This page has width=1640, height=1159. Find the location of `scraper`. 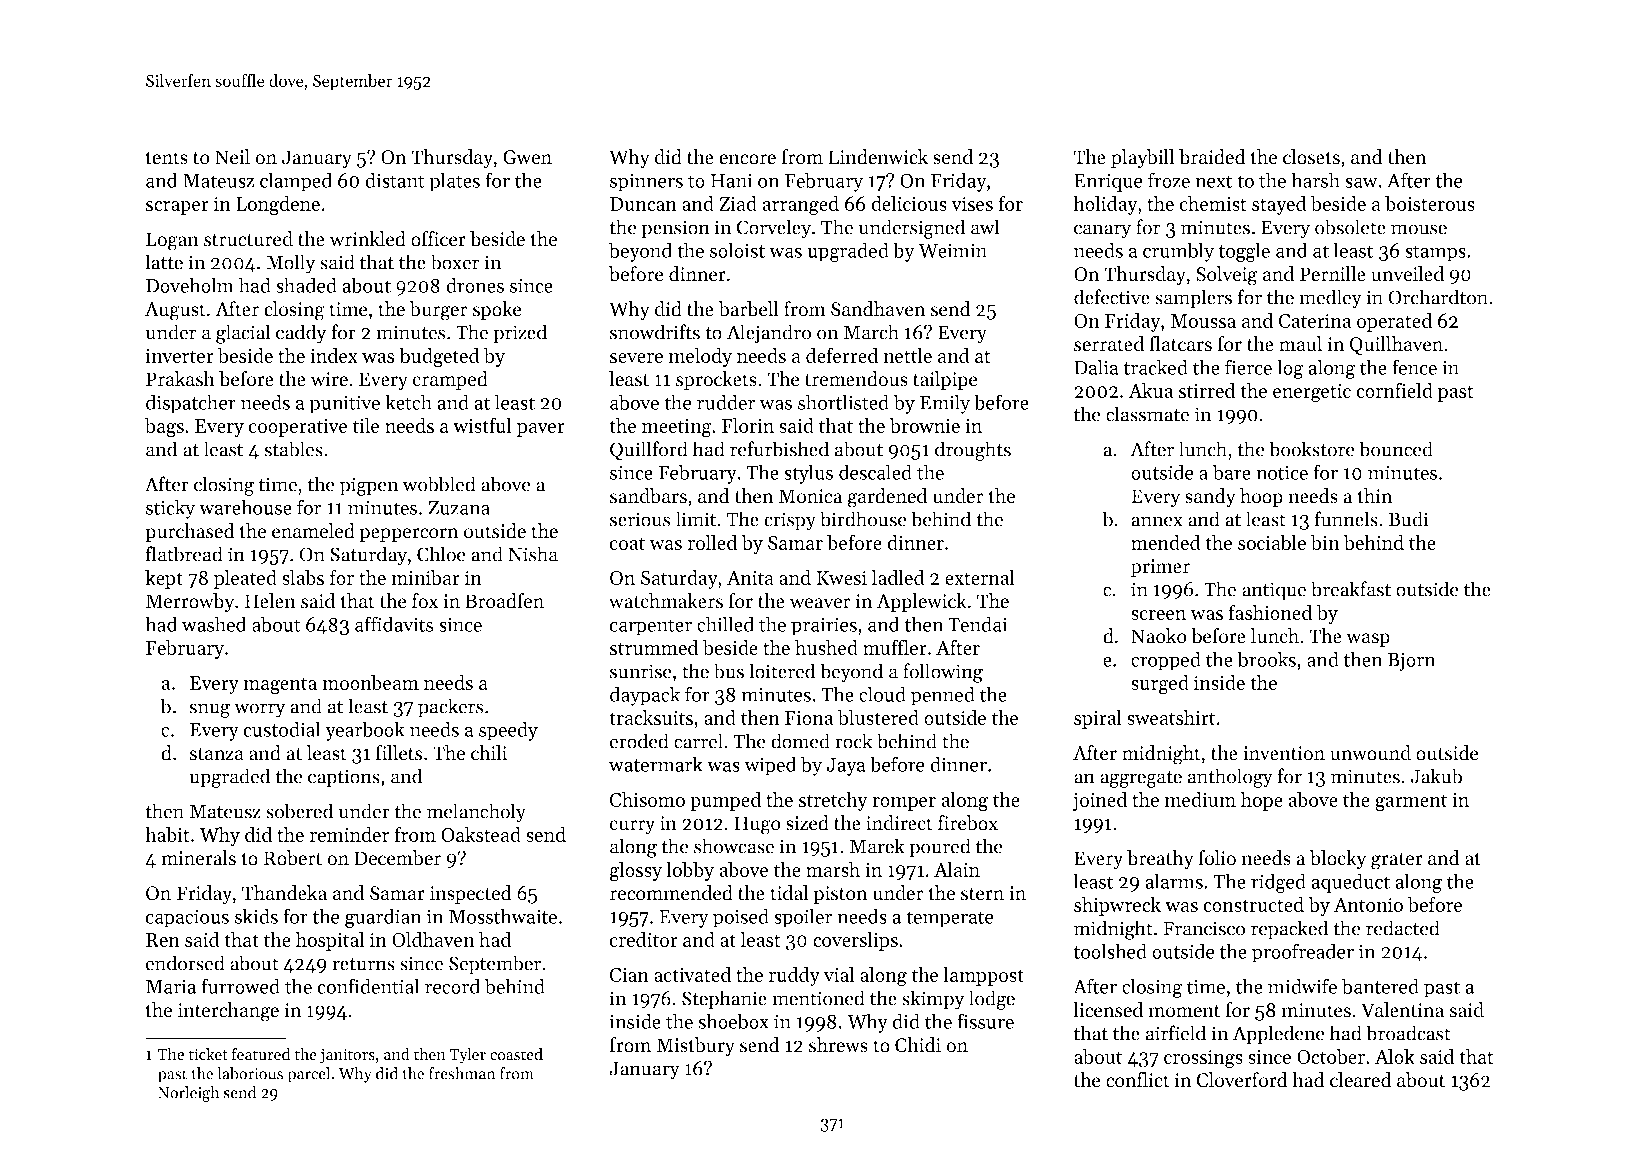

scraper is located at coordinates (177, 208).
